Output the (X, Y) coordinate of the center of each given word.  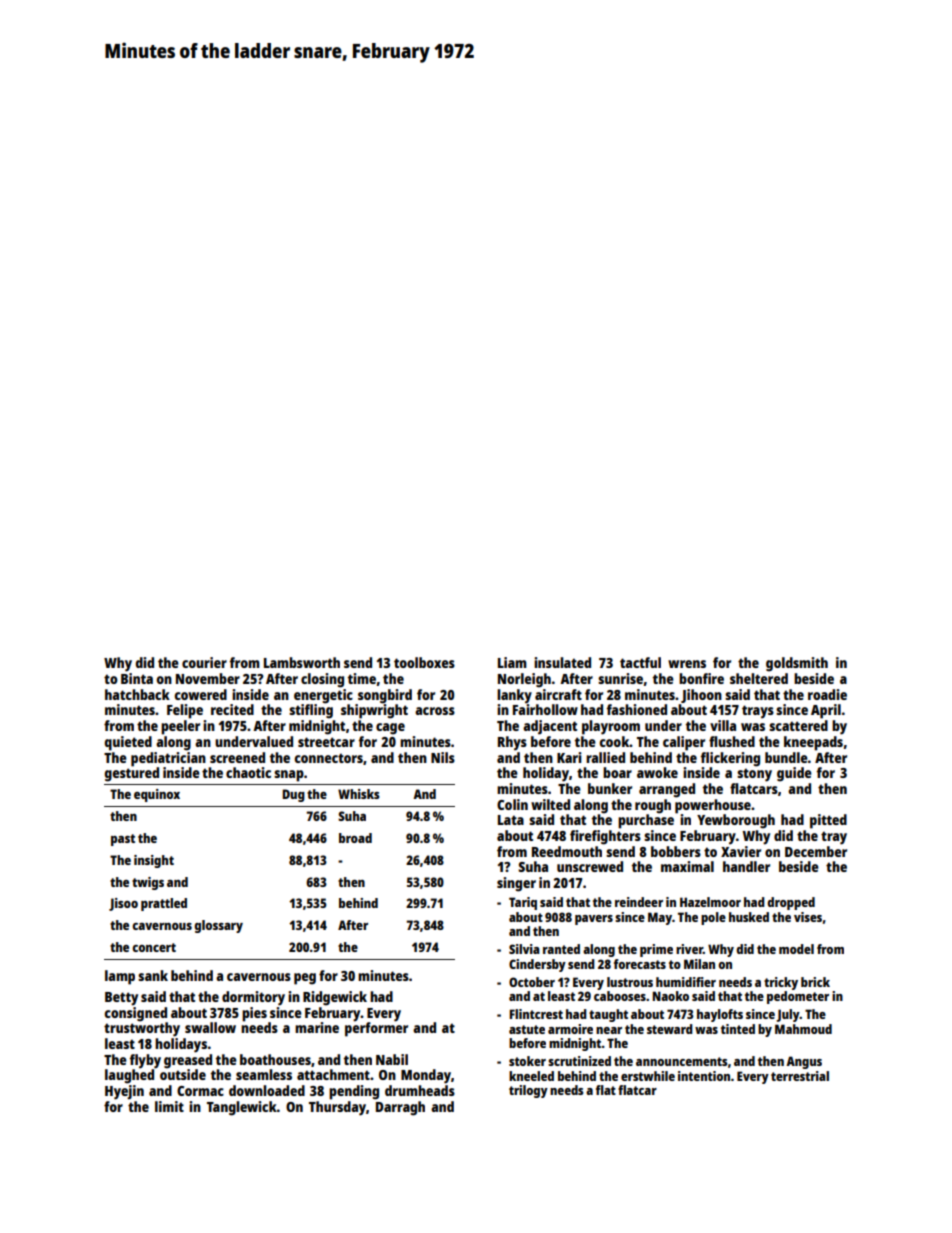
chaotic (248, 772)
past (123, 840)
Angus (804, 1062)
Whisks (359, 794)
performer (376, 1029)
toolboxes (424, 662)
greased (188, 1061)
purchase (646, 821)
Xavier (741, 851)
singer (516, 884)
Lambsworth (302, 662)
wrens (687, 664)
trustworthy (142, 1029)
